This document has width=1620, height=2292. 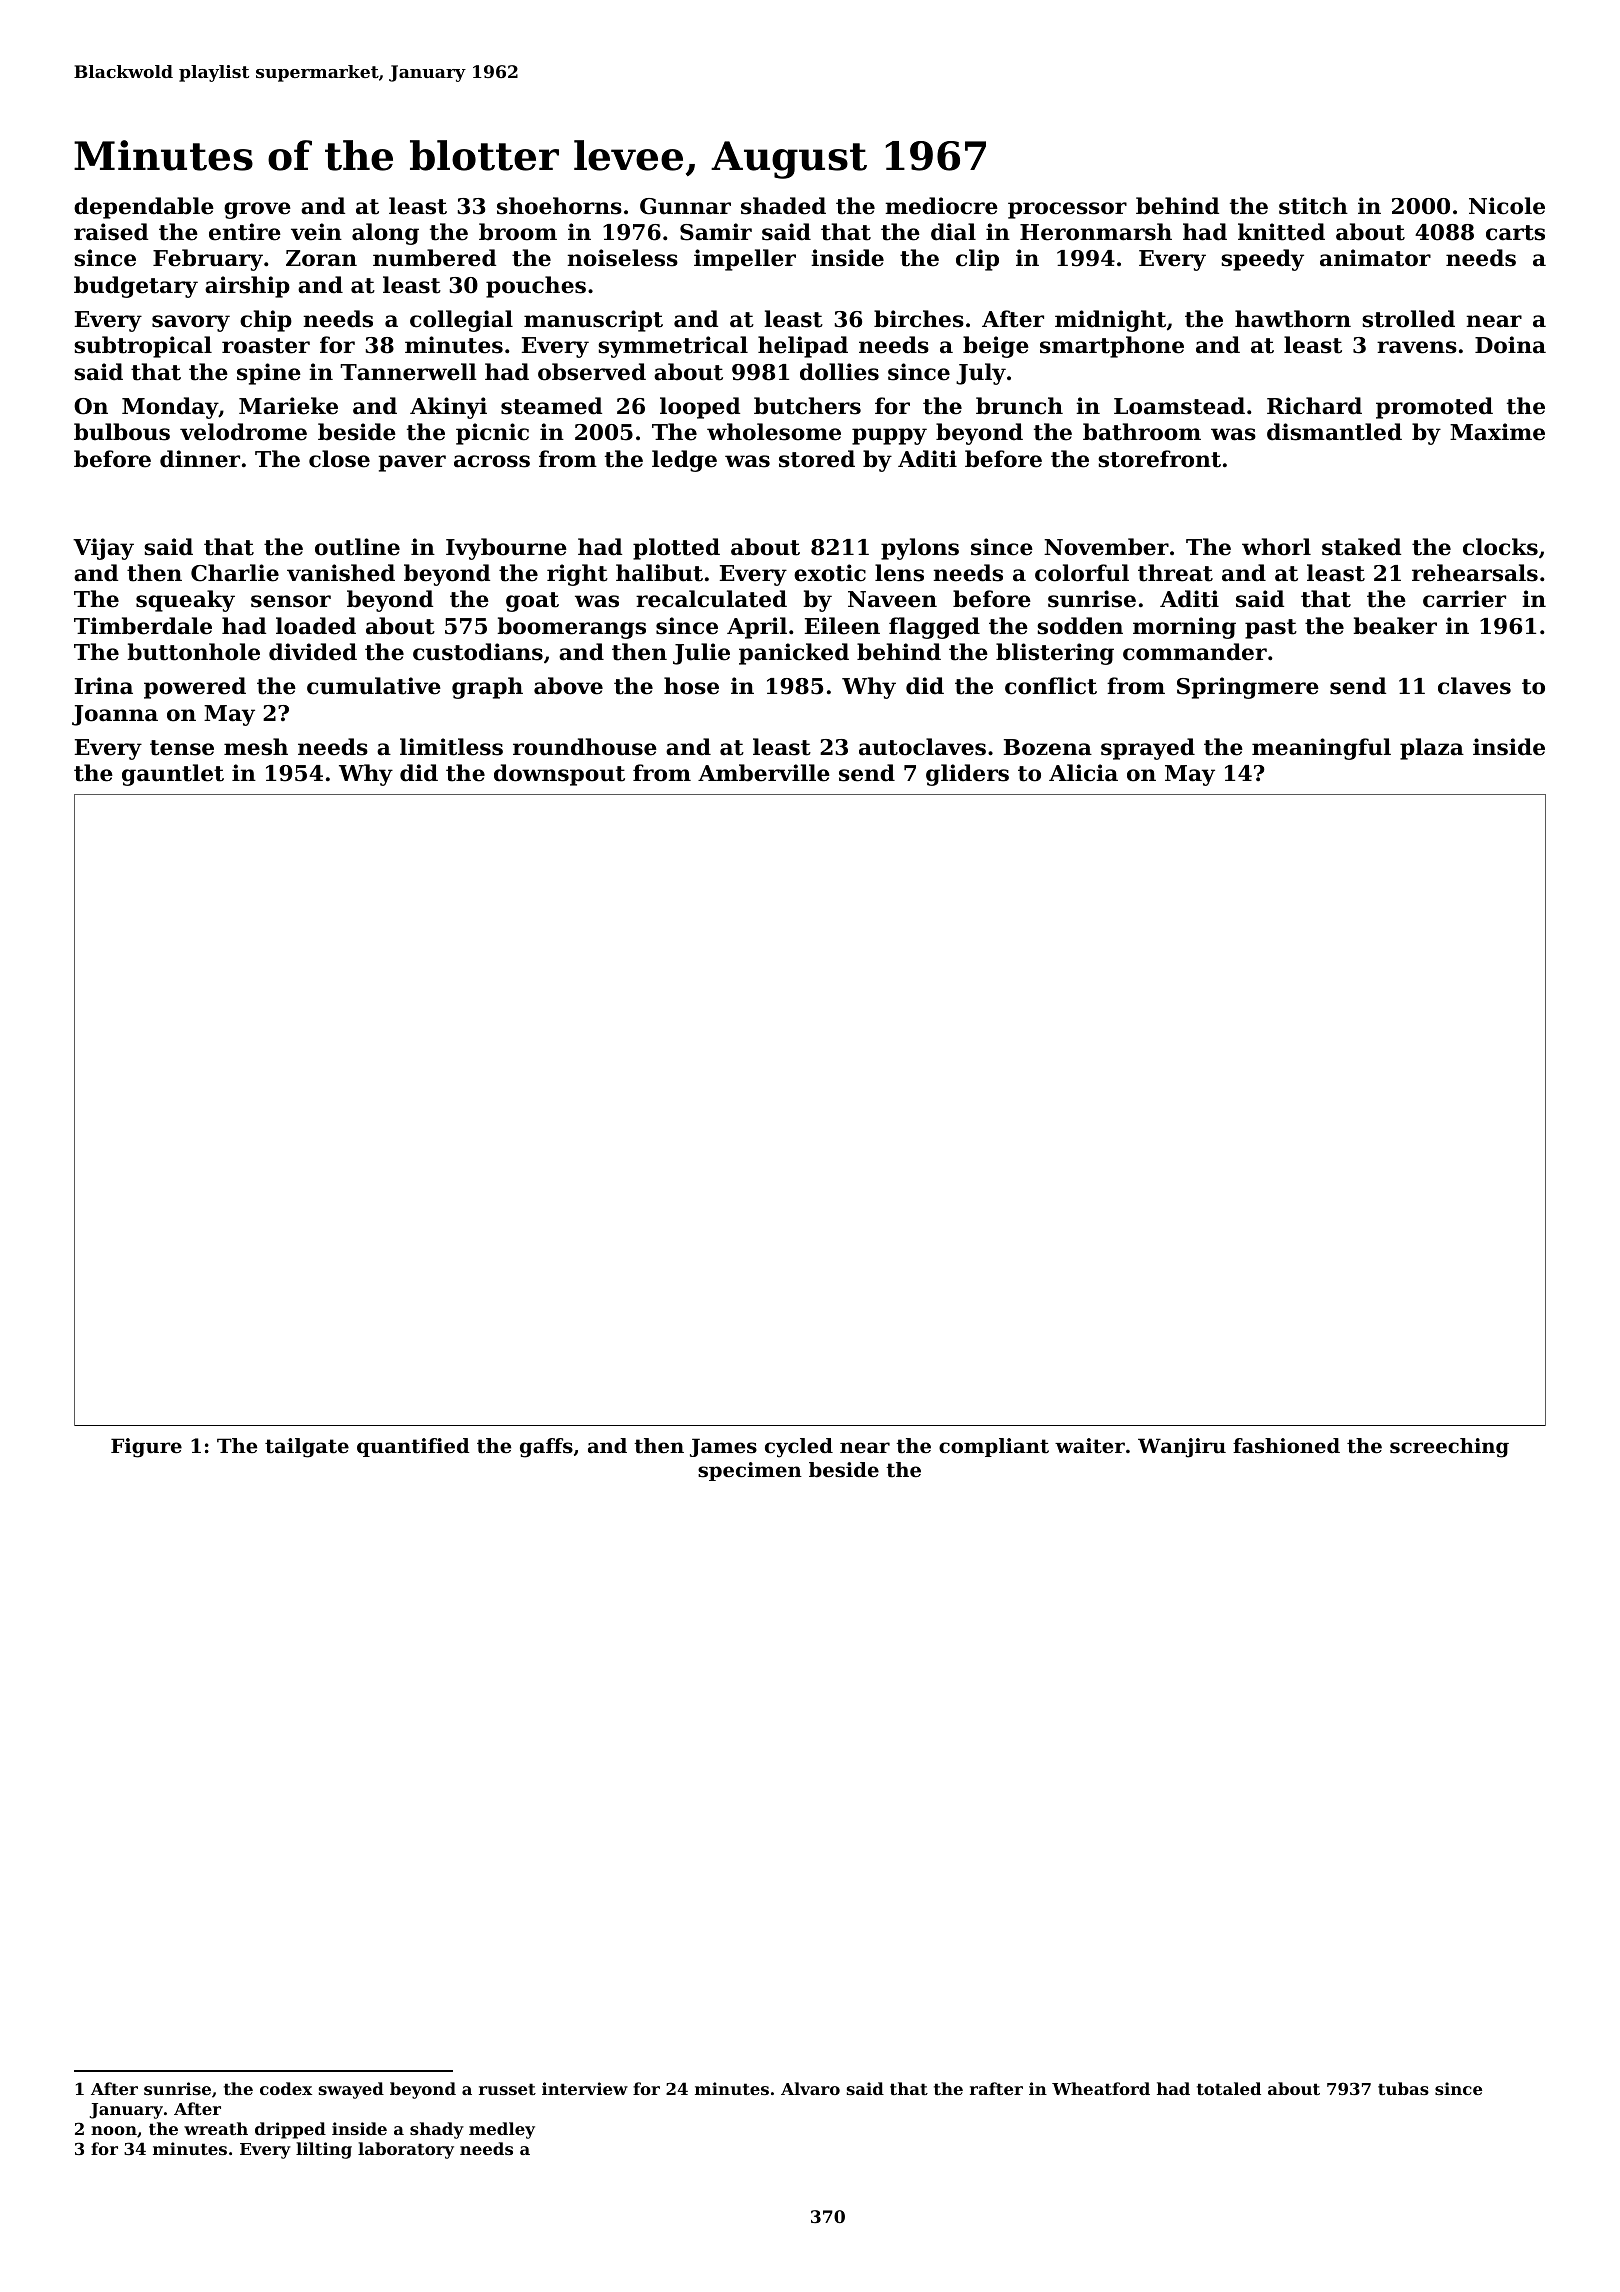 What do you see at coordinates (385, 234) in the document?
I see `along` at bounding box center [385, 234].
